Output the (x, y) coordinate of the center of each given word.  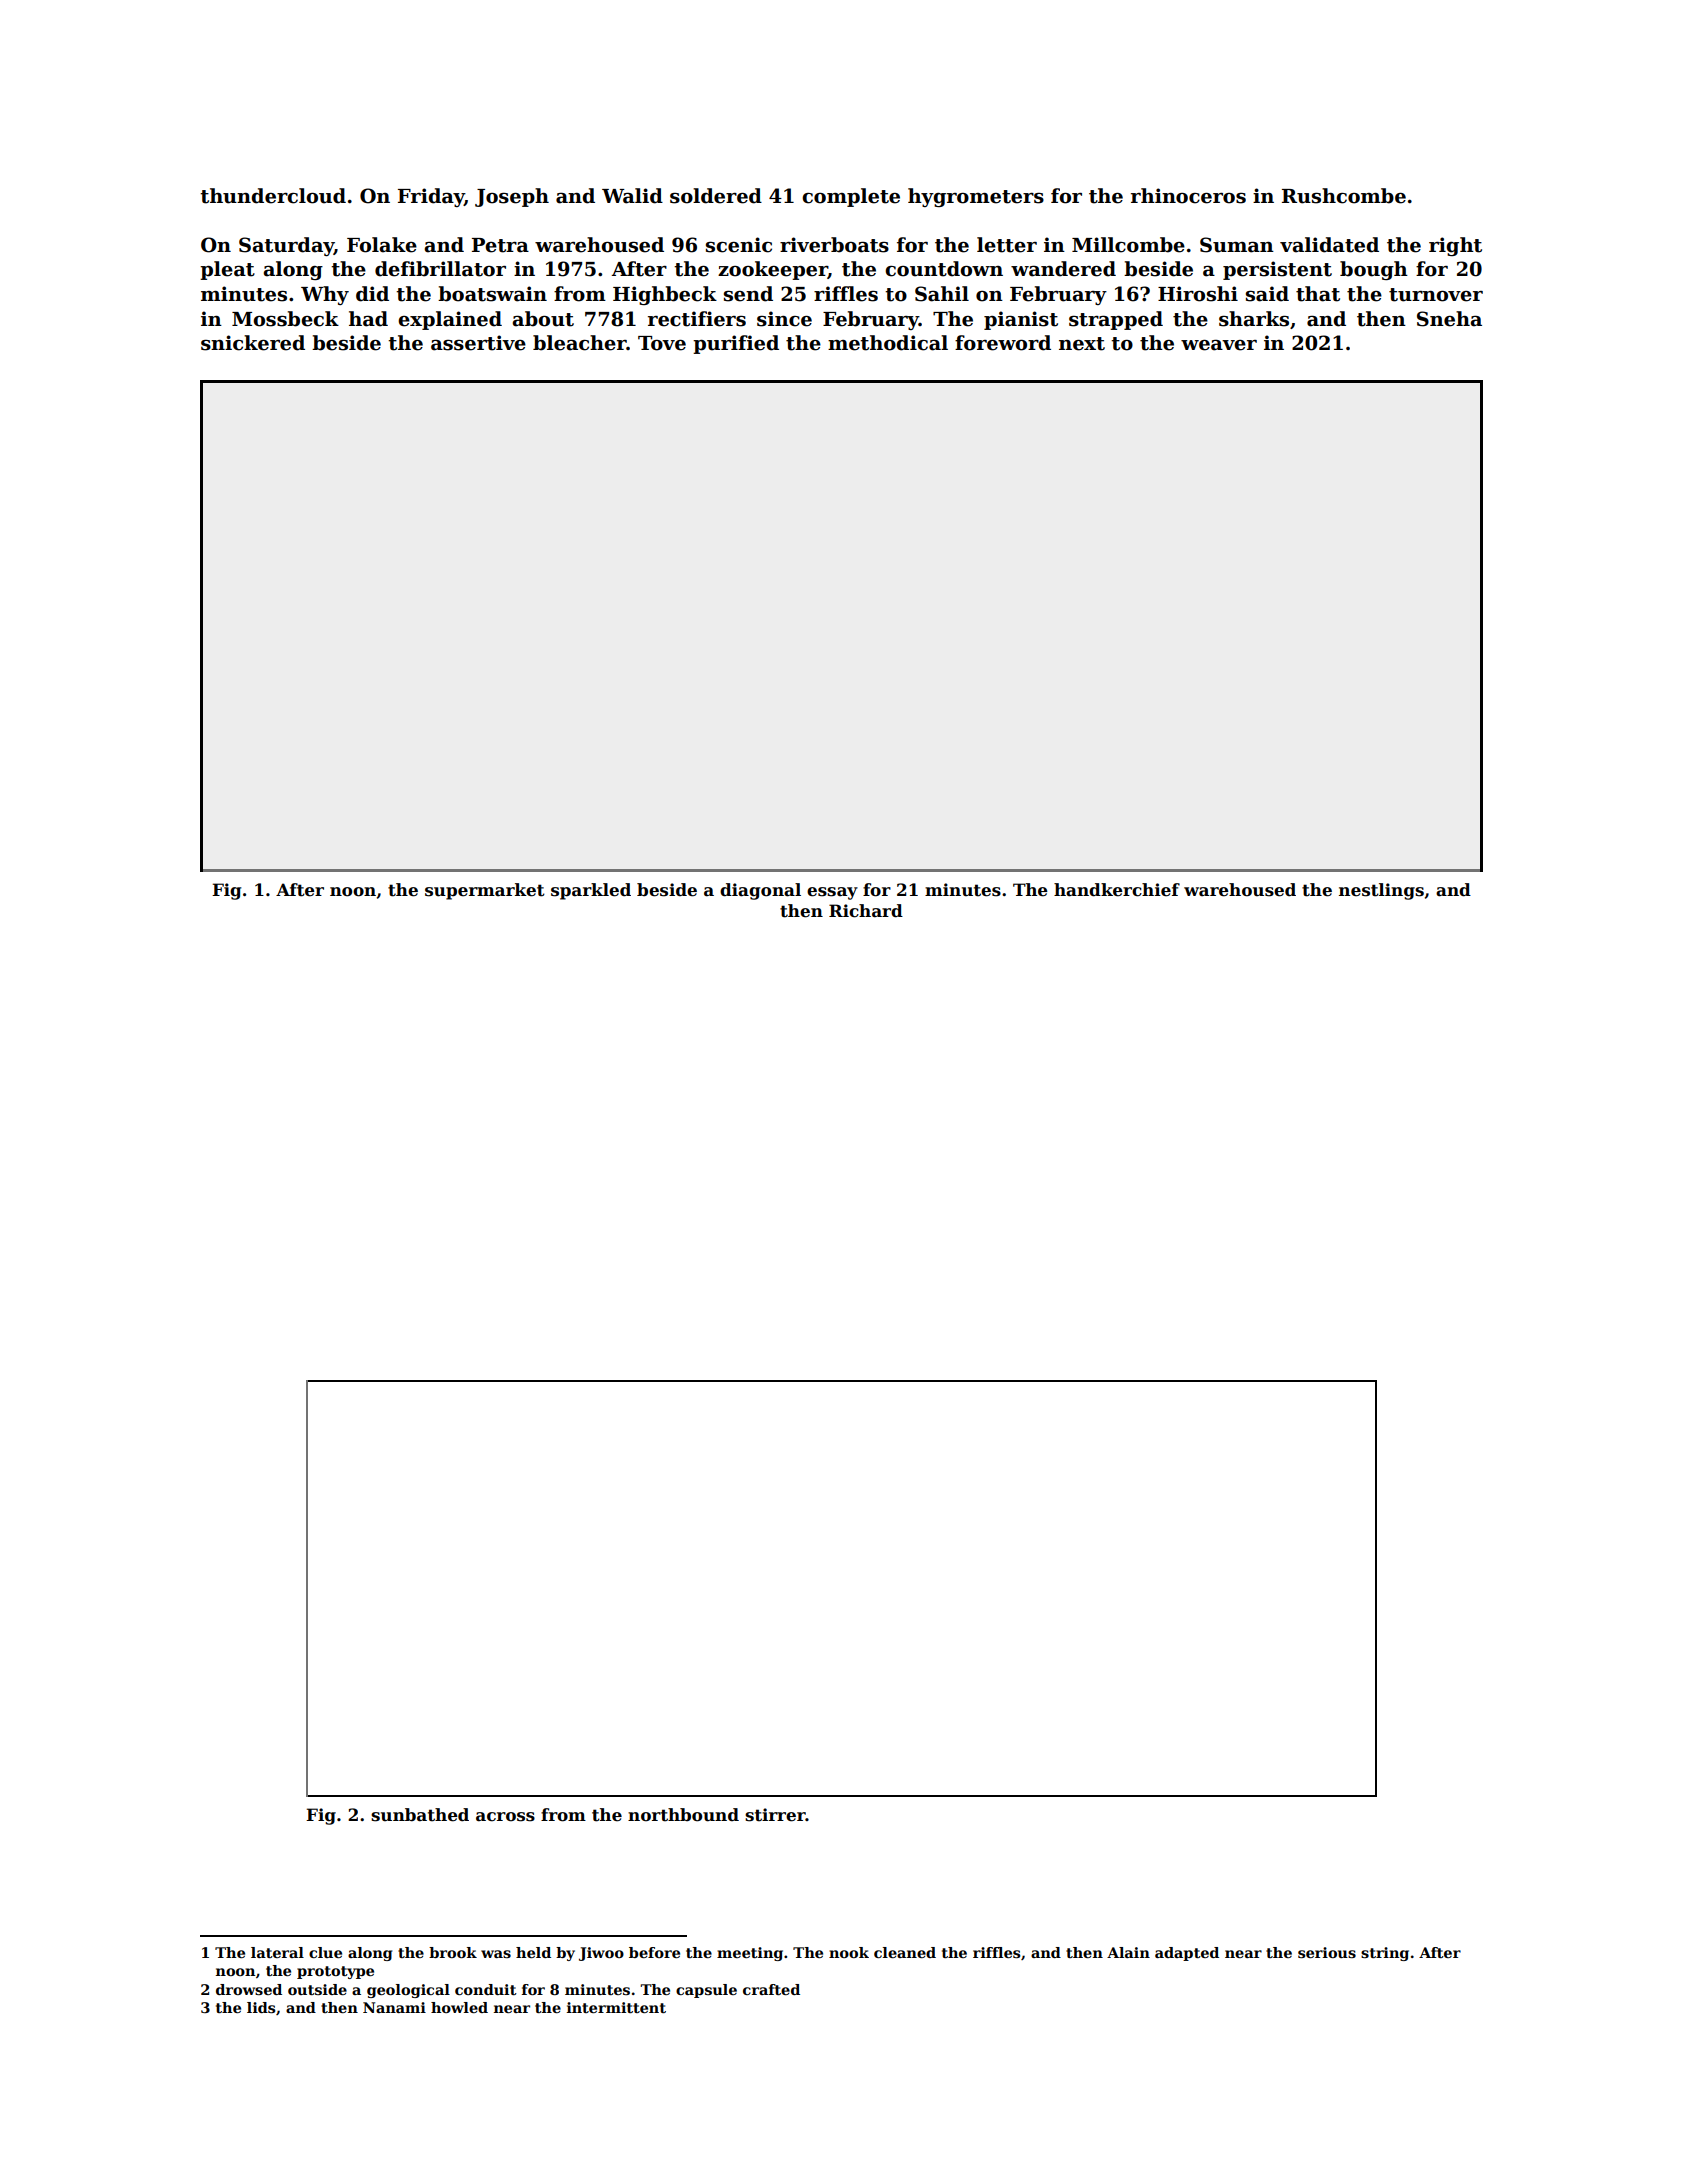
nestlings (1381, 891)
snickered (253, 343)
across (505, 1817)
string (1385, 1954)
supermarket (485, 891)
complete (851, 197)
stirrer (775, 1815)
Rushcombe (1344, 196)
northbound (683, 1815)
